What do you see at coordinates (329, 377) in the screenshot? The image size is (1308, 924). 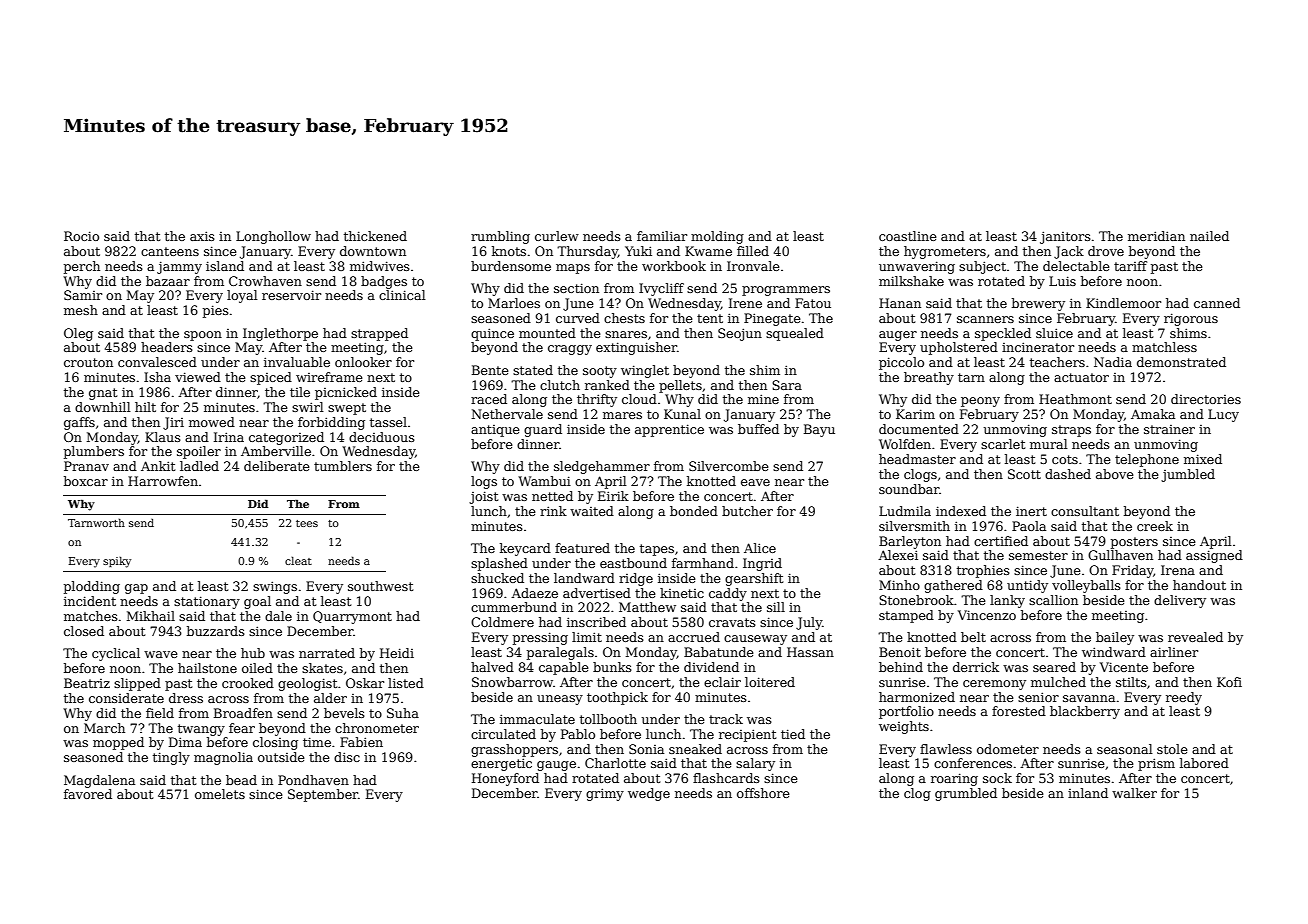 I see `wireframe` at bounding box center [329, 377].
